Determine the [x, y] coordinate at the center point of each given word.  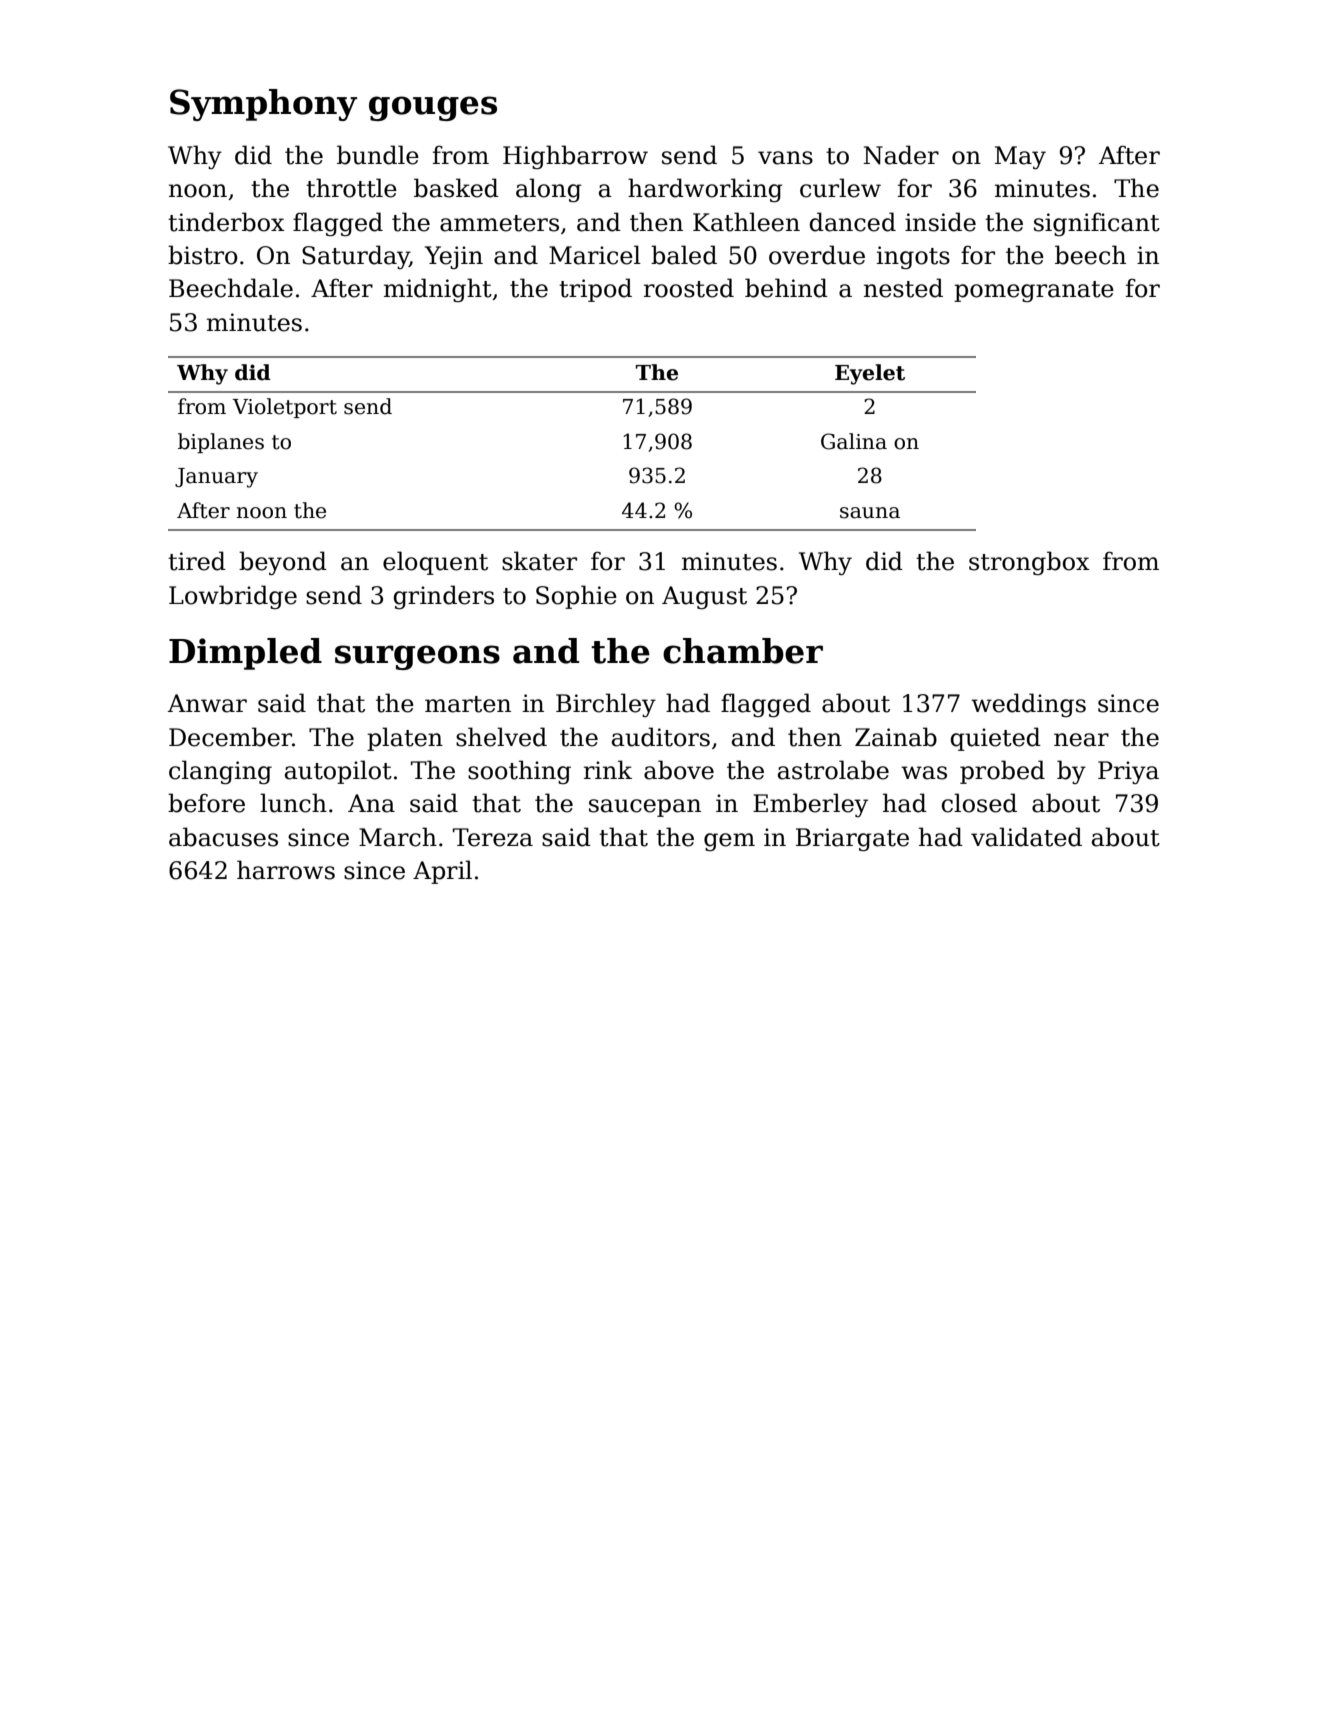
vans [785, 158]
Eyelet [870, 374]
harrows [286, 870]
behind [786, 288]
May [1020, 157]
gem [729, 842]
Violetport [284, 408]
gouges [433, 108]
